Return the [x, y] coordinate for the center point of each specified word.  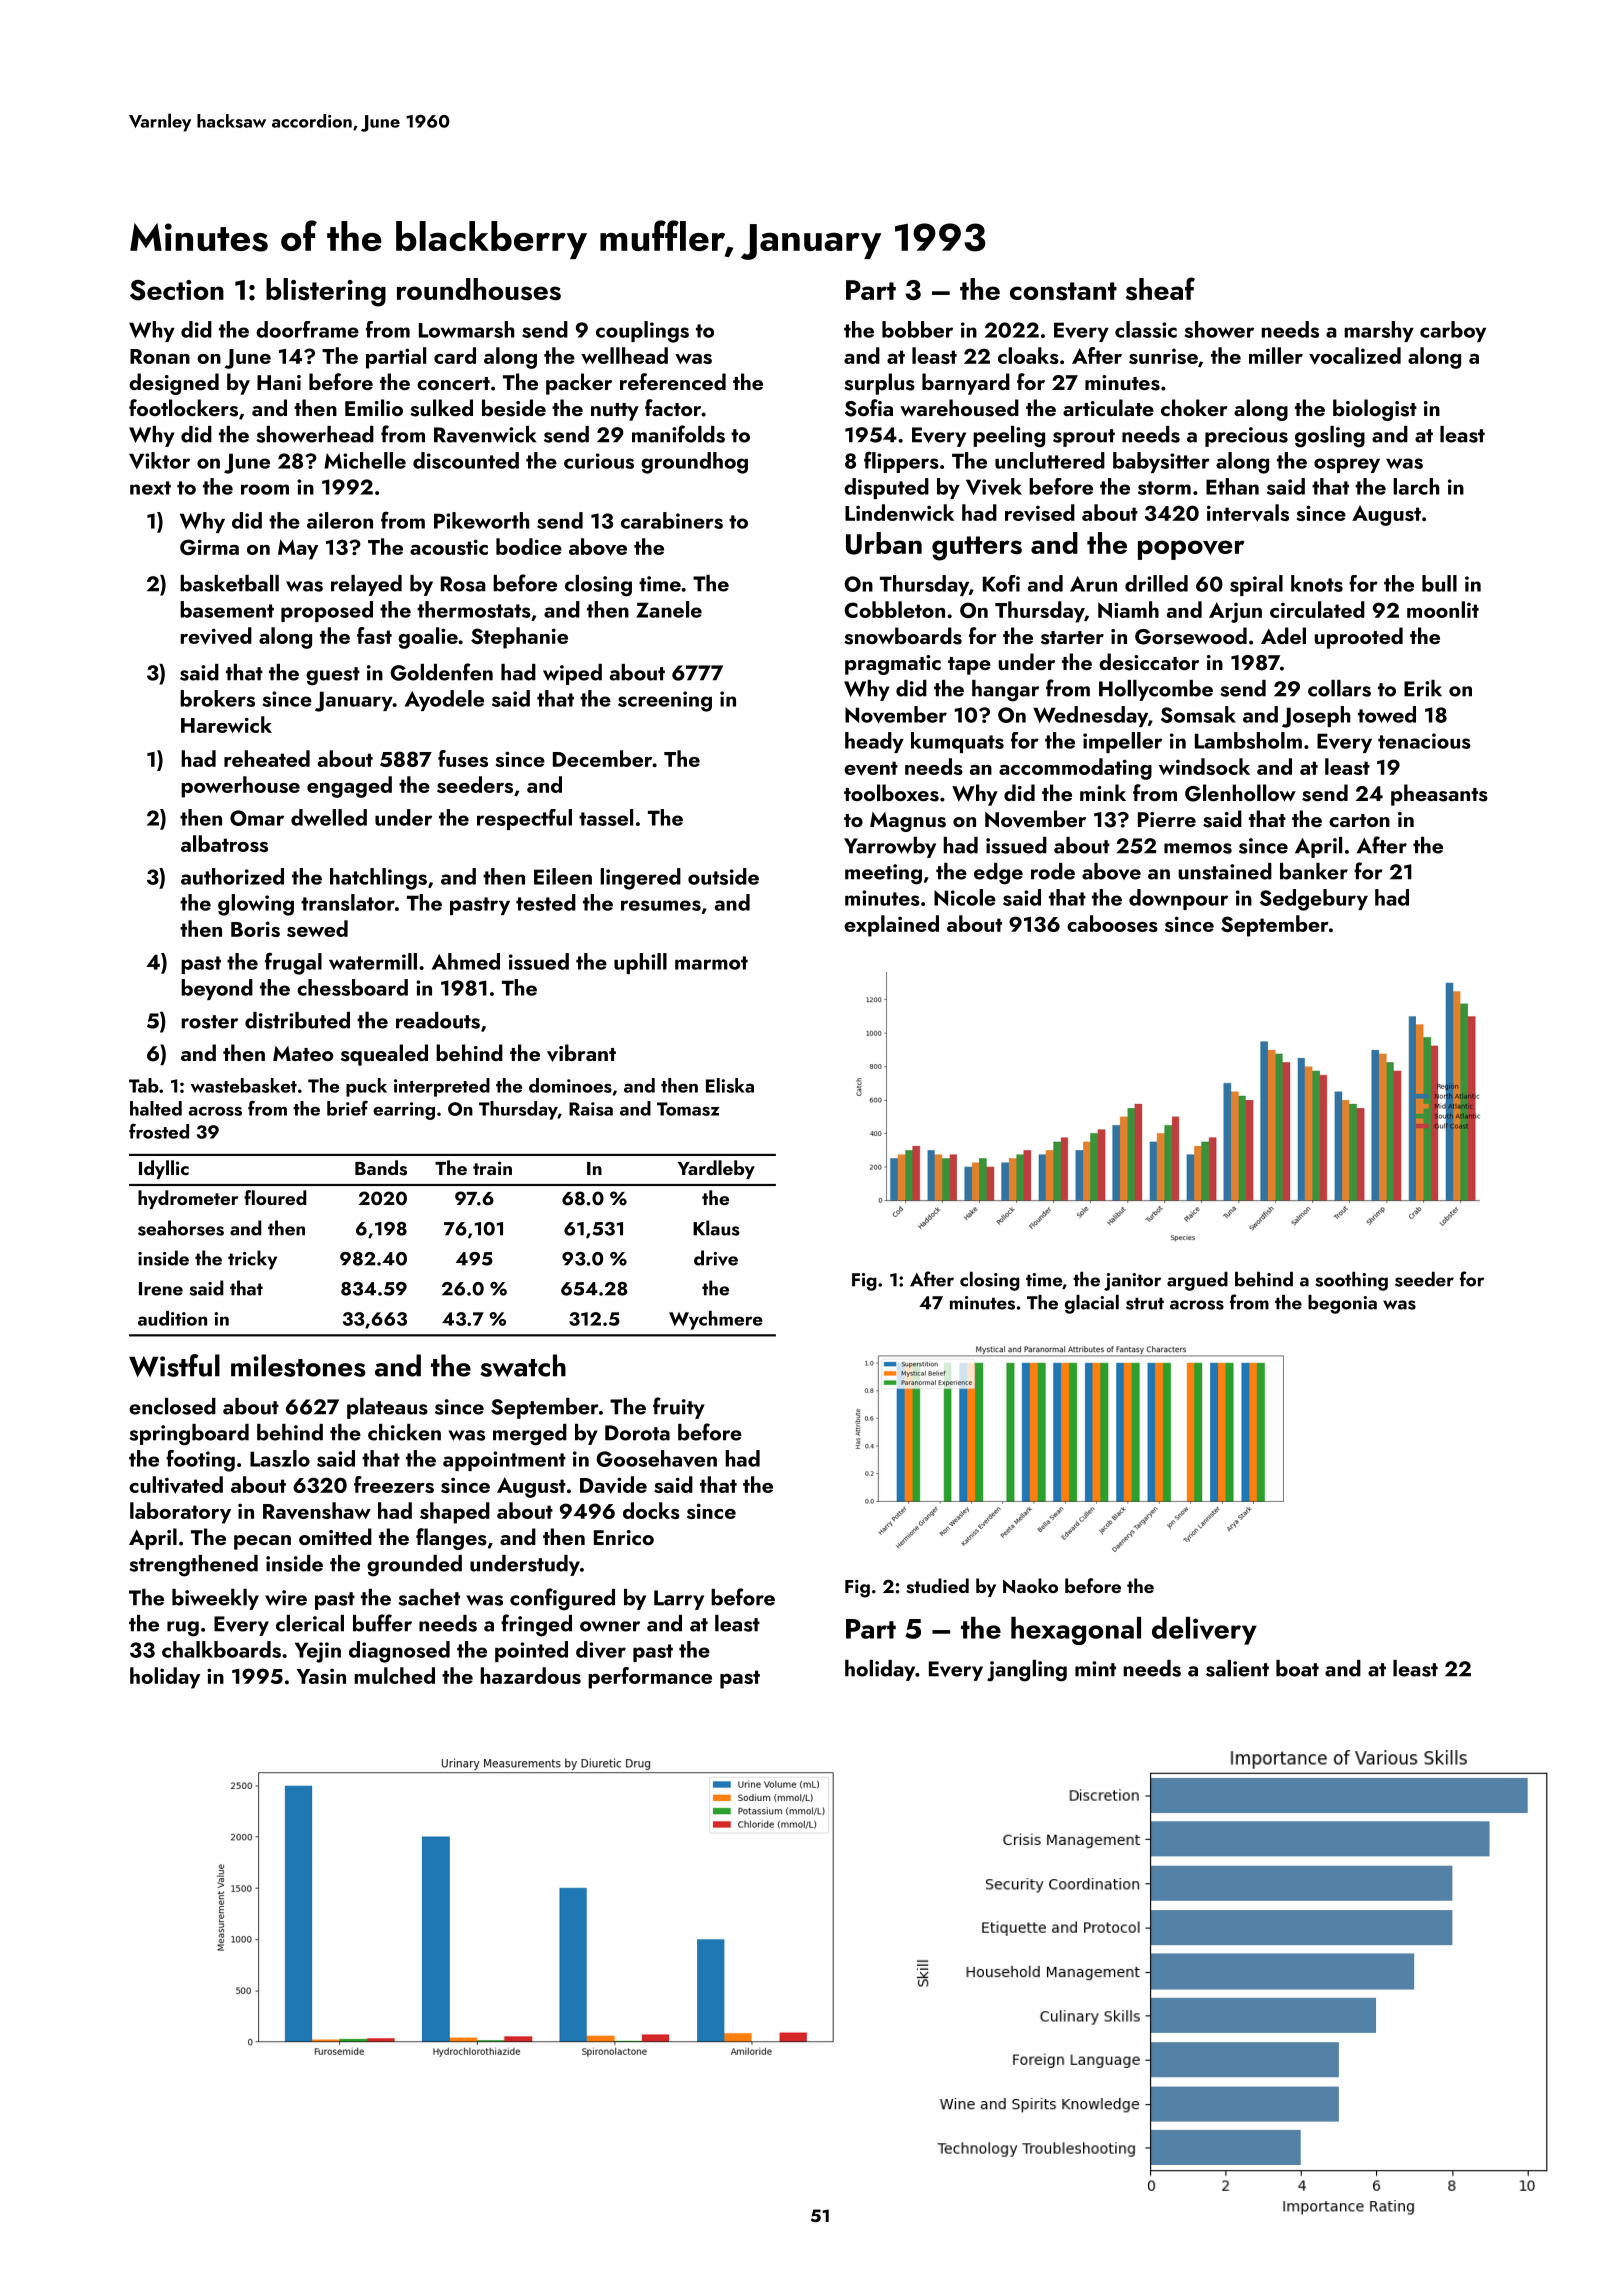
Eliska [730, 1085]
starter [1072, 638]
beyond [217, 989]
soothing [1351, 1281]
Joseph [1316, 717]
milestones [298, 1365]
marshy [1379, 331]
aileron [340, 520]
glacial [1092, 1304]
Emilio [374, 407]
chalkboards [221, 1649]
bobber [917, 329]
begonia [1342, 1304]
